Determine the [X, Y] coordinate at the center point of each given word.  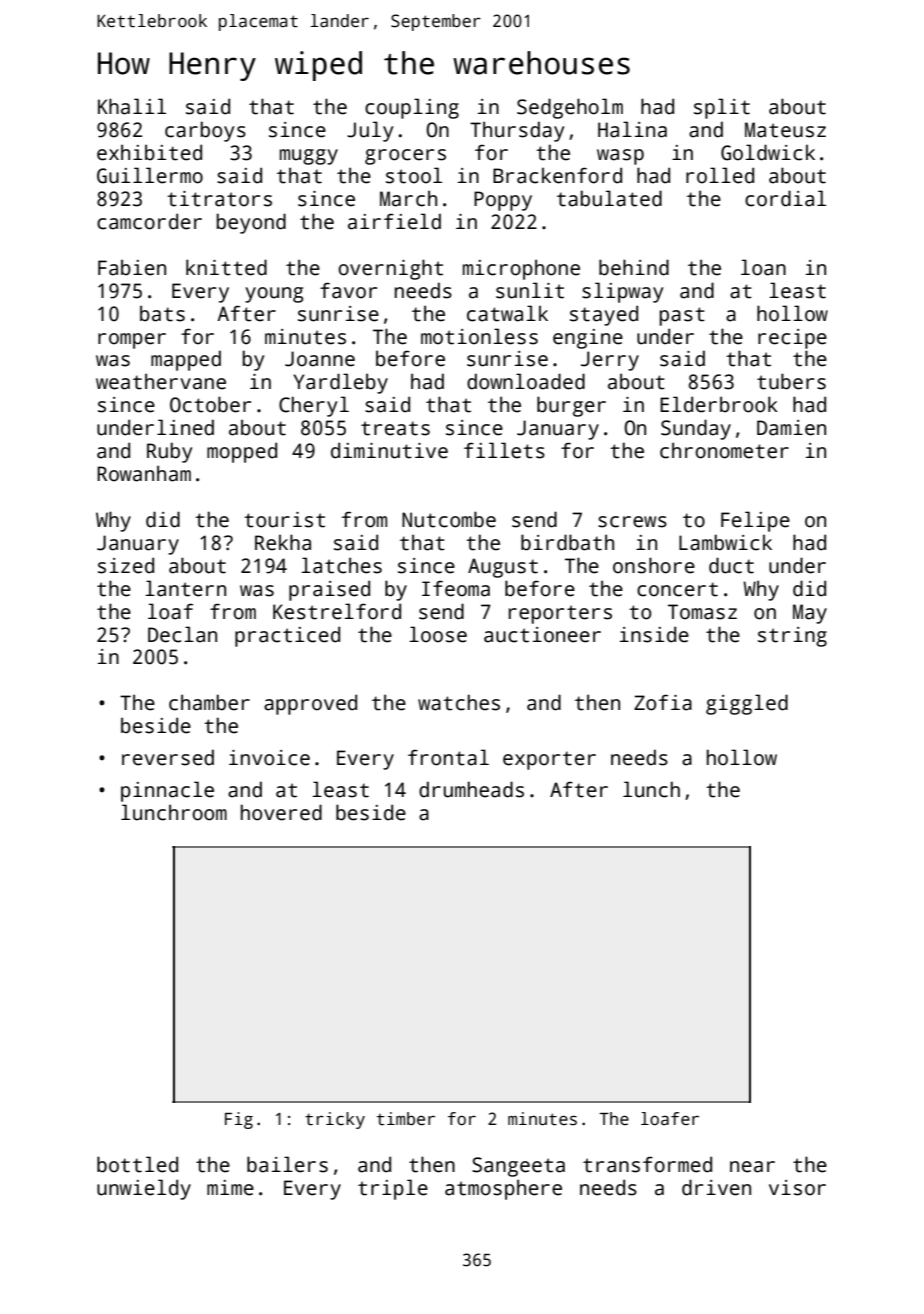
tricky [335, 1120]
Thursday [517, 131]
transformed [647, 1164]
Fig [239, 1120]
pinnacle [167, 791]
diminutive [389, 450]
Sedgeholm [570, 108]
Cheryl [314, 406]
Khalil [132, 106]
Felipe [755, 521]
